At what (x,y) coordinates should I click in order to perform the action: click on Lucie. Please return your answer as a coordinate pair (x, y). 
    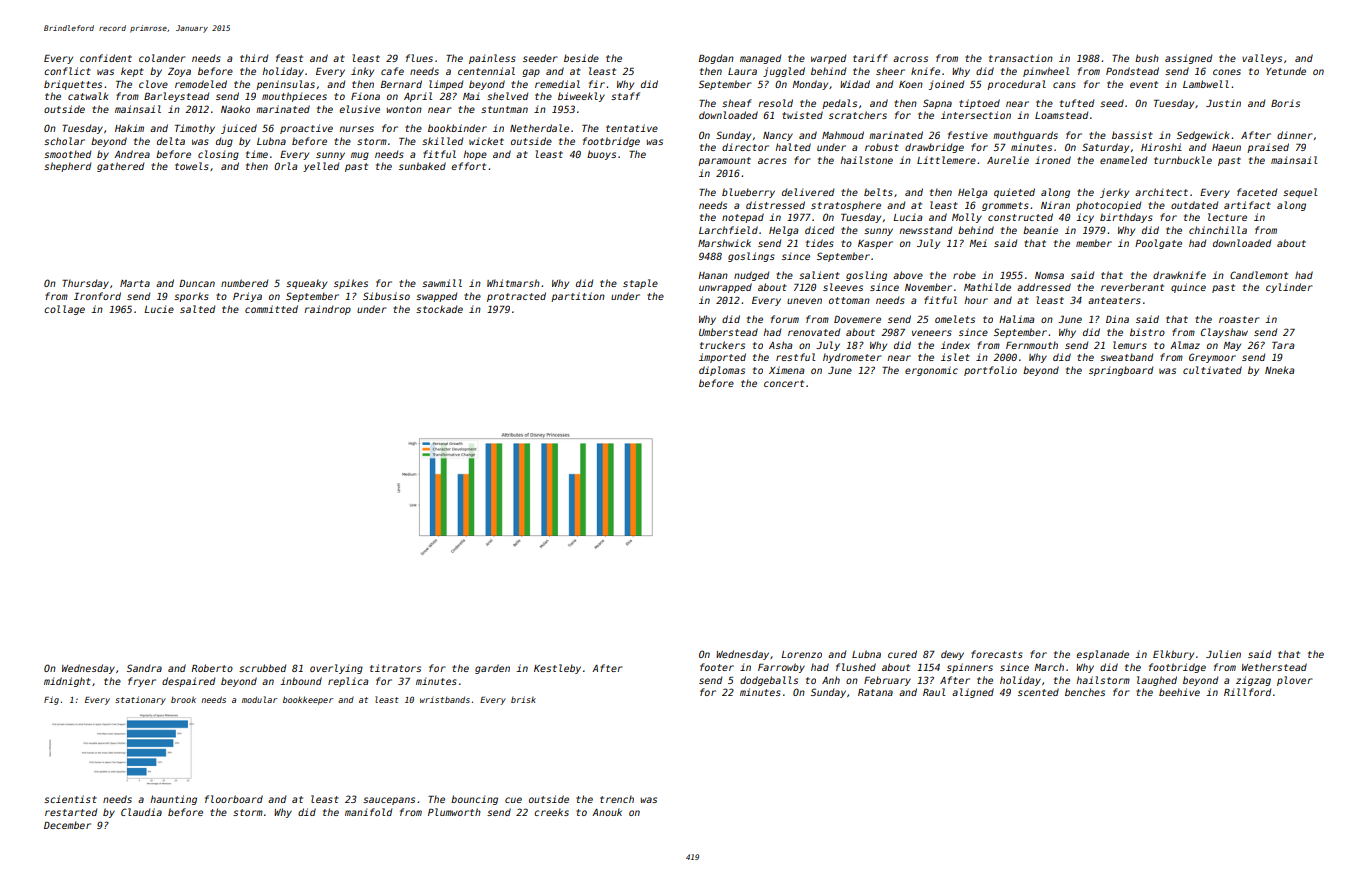
    Looking at the image, I should click on (159, 309).
